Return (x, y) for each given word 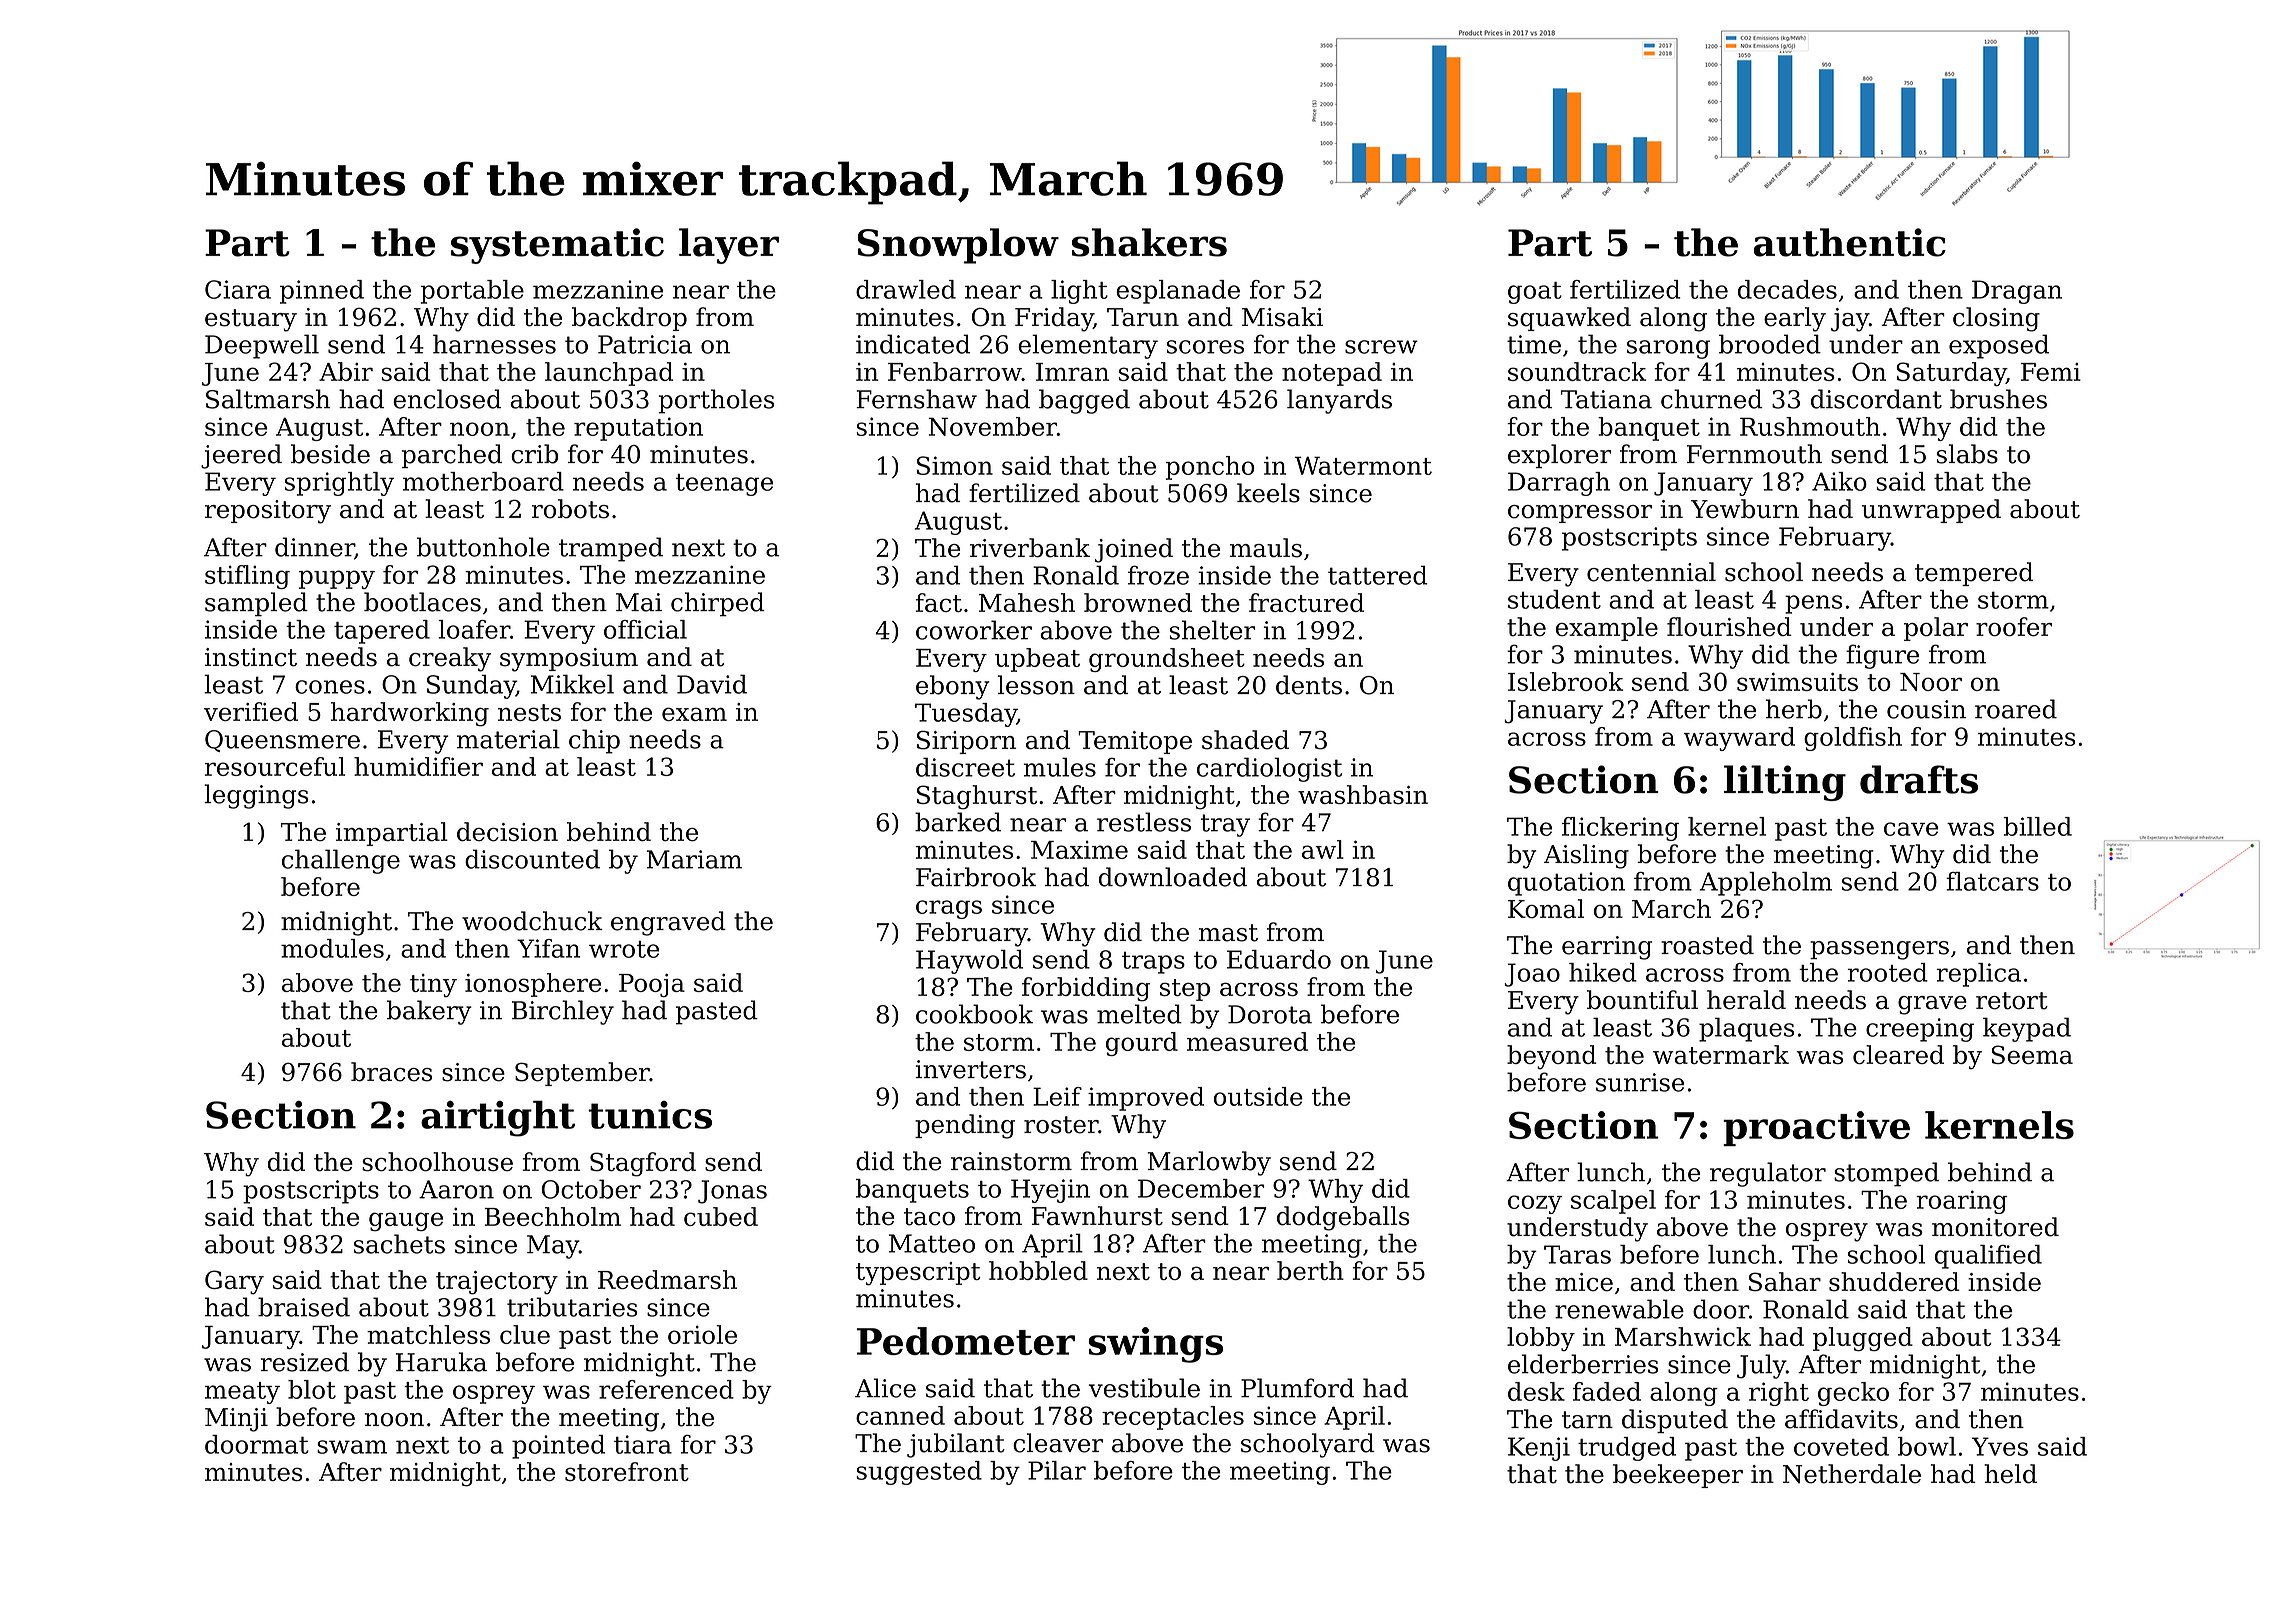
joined (1134, 550)
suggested (919, 1473)
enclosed (447, 399)
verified (251, 711)
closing (1996, 319)
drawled (906, 289)
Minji (236, 1420)
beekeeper (1678, 1476)
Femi (2051, 372)
